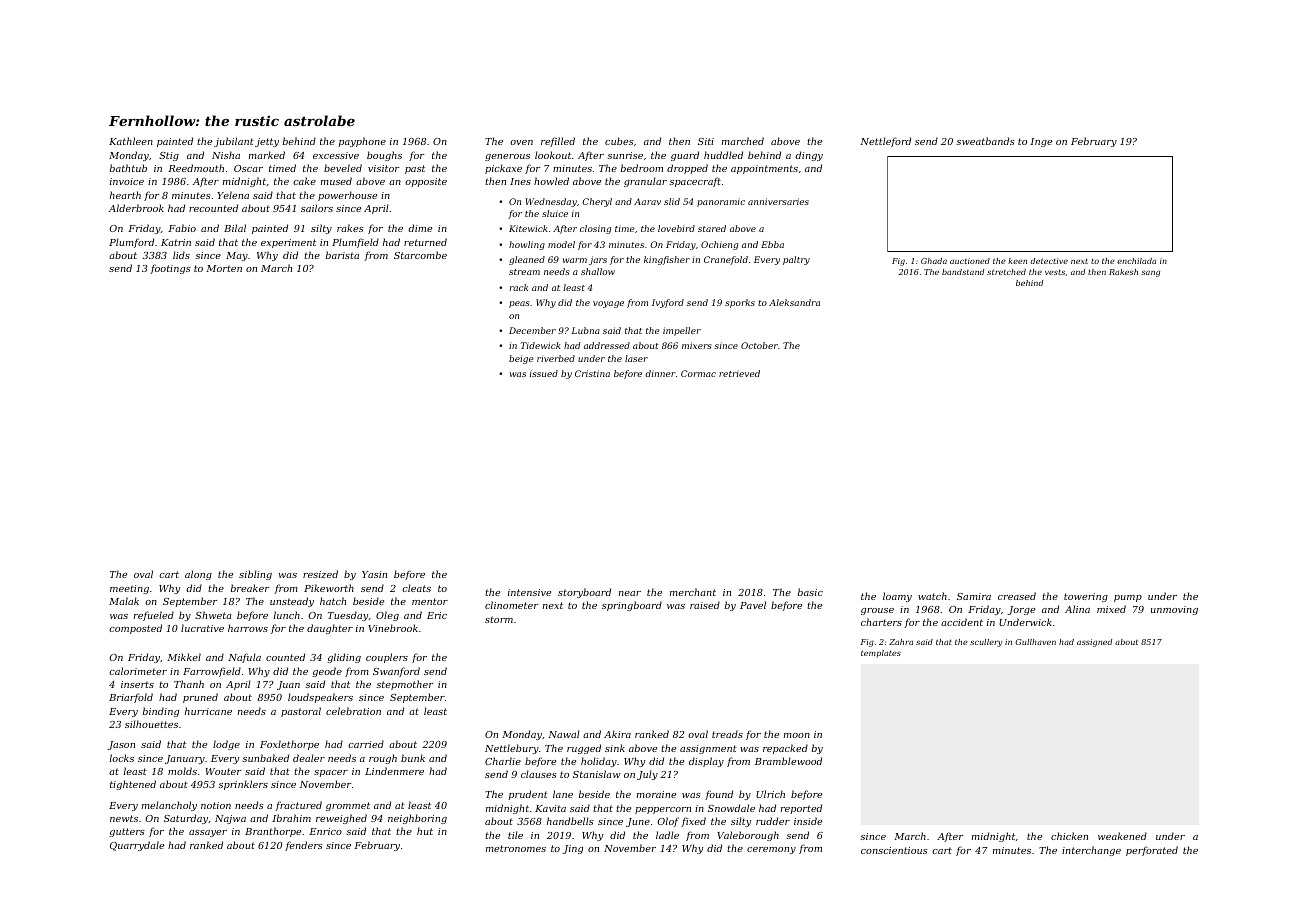 This screenshot has width=1308, height=924. I want to click on fenders, so click(304, 846).
